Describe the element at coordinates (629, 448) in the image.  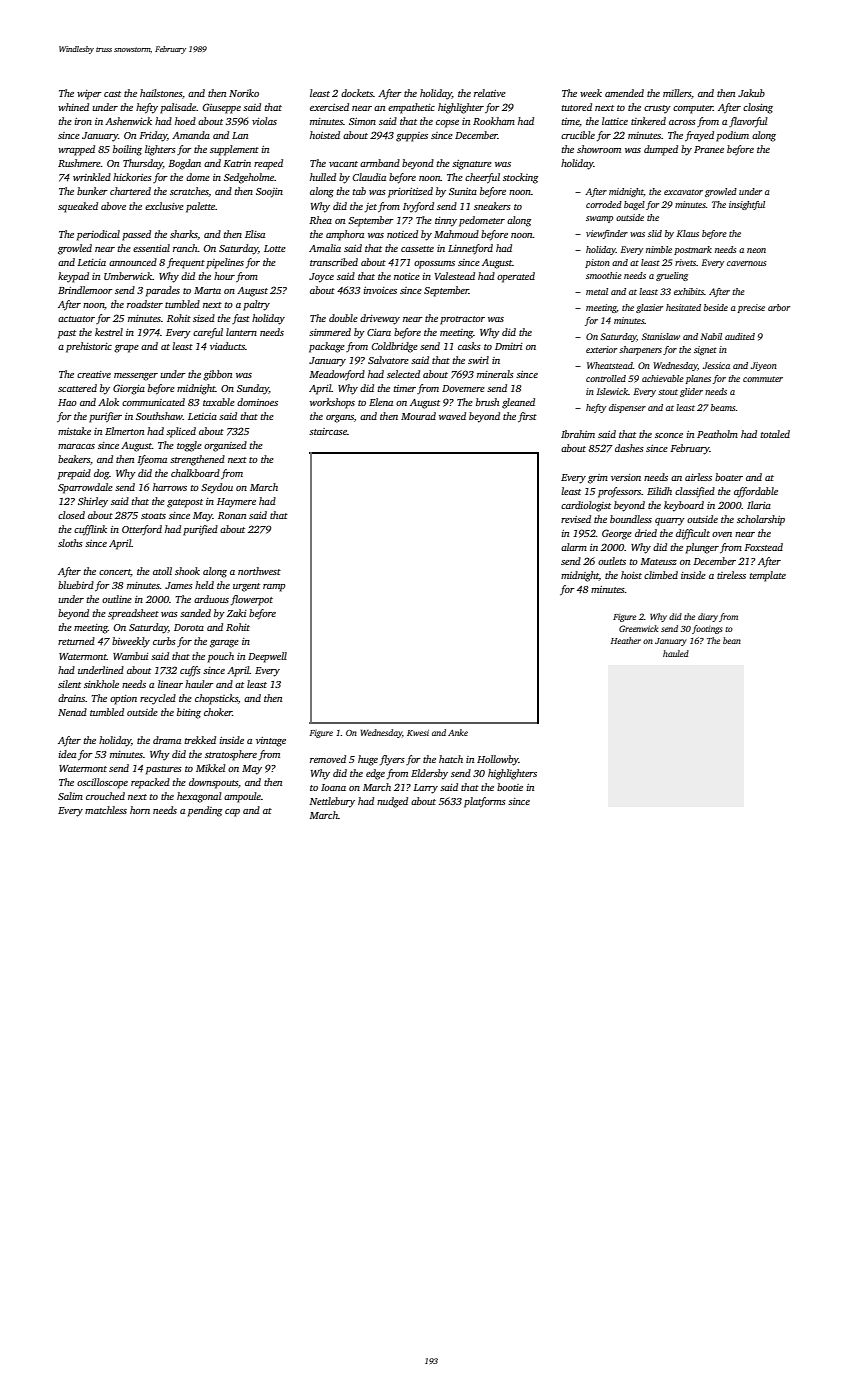
I see `dashes` at that location.
